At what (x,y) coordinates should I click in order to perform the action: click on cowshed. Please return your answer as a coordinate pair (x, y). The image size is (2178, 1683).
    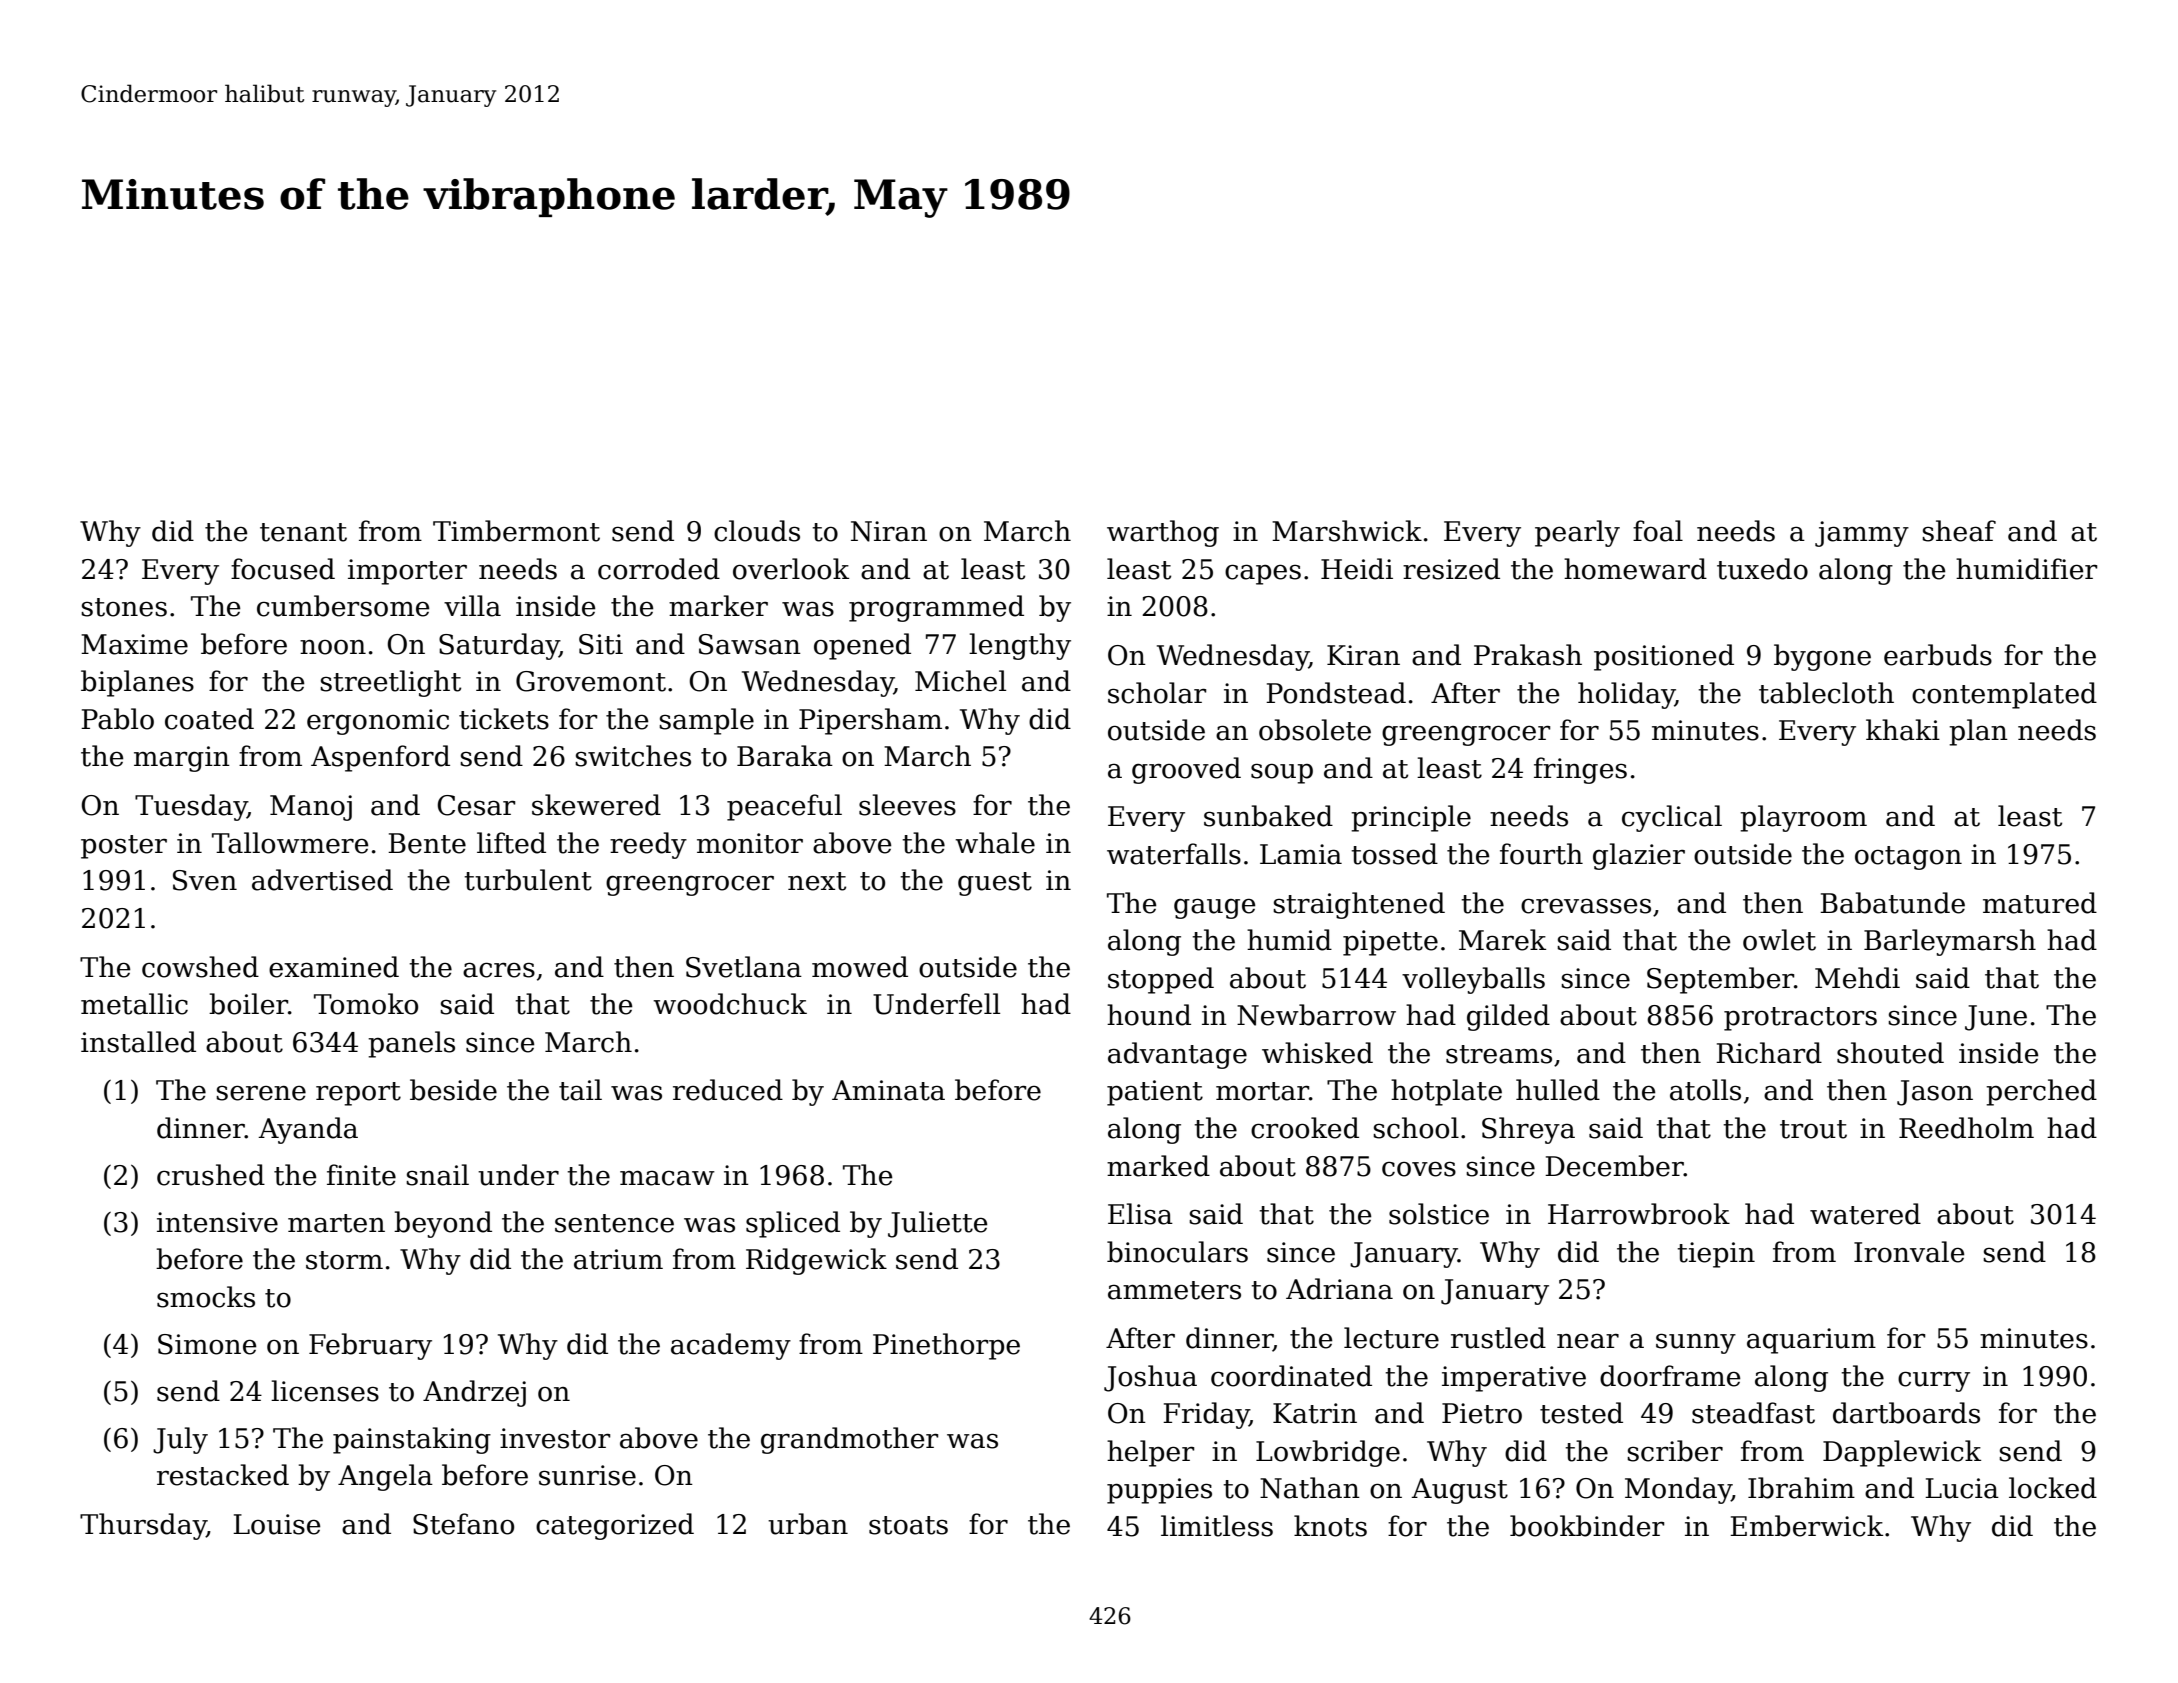
    Looking at the image, I should click on (200, 967).
